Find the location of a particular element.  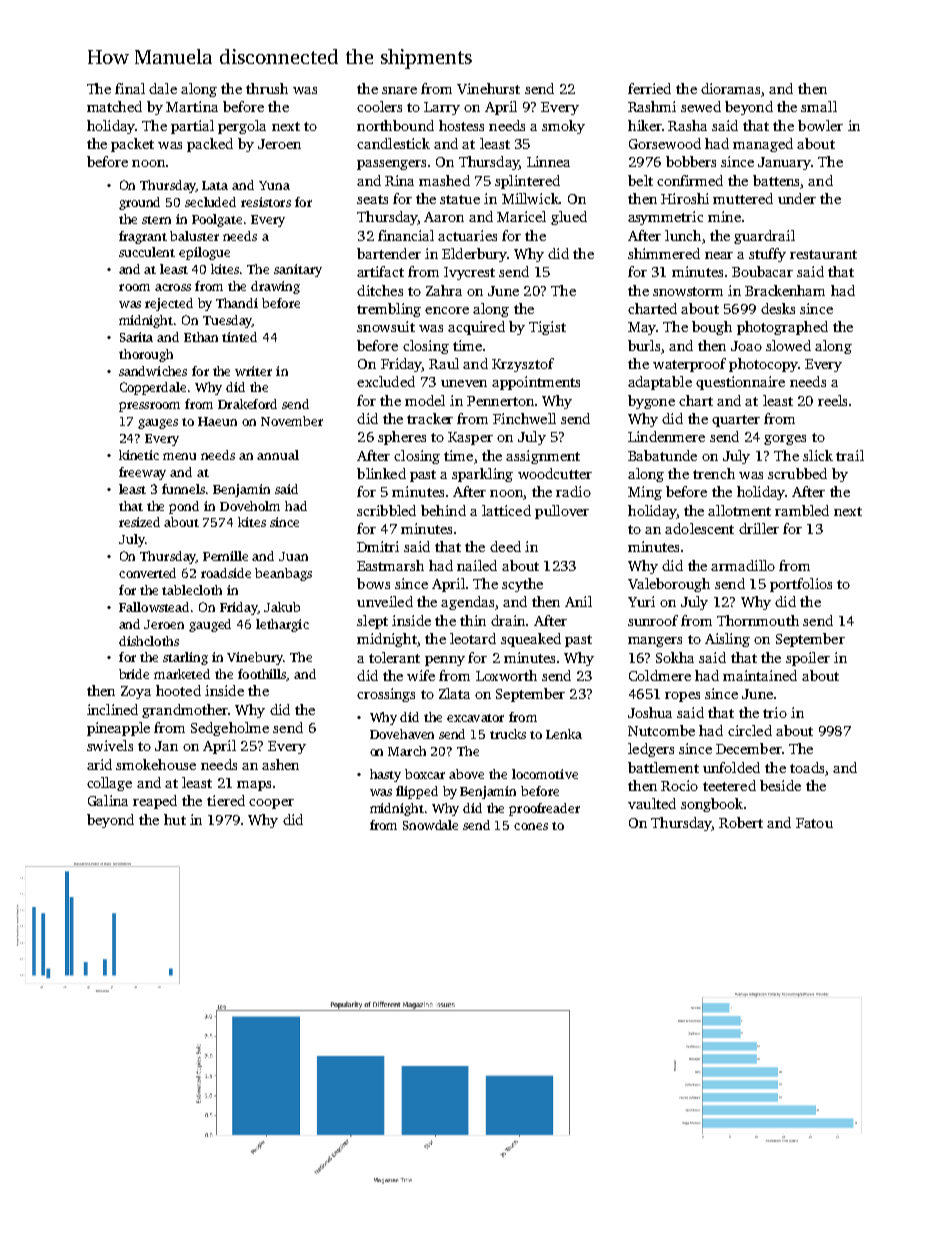

inclined is located at coordinates (112, 709).
